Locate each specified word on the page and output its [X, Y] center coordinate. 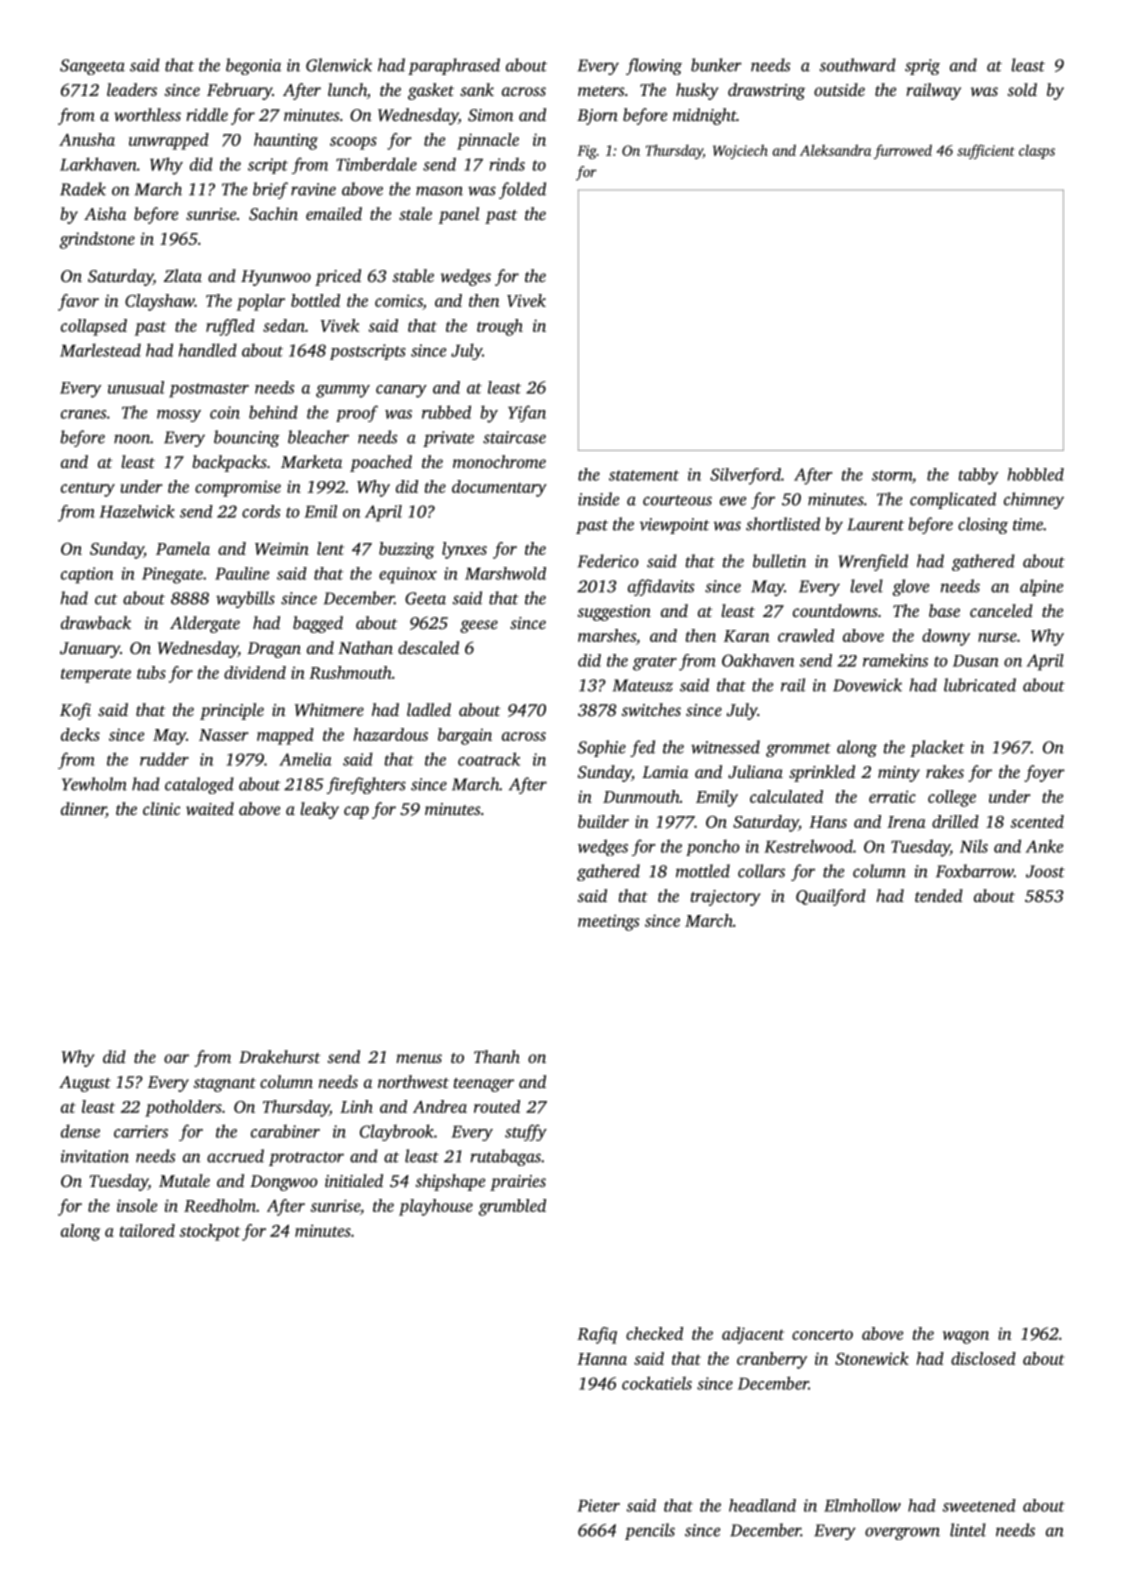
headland [762, 1505]
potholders [183, 1108]
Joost [1045, 871]
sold [1022, 89]
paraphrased [454, 66]
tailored [147, 1230]
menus [419, 1058]
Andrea [440, 1106]
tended [939, 895]
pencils [650, 1531]
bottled [315, 300]
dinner [83, 810]
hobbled [1036, 474]
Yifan [527, 413]
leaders [132, 89]
